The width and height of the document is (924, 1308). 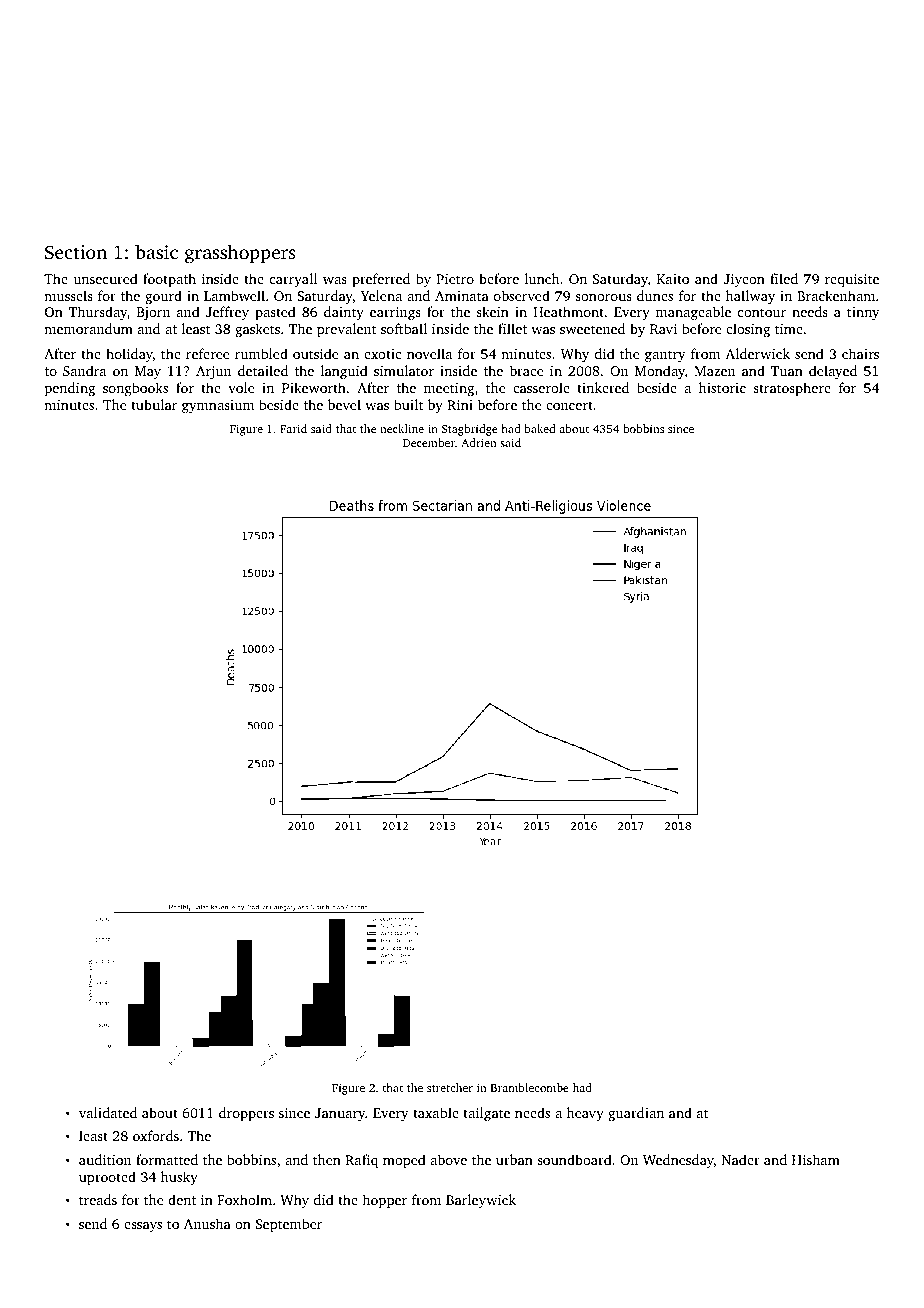 I want to click on Hisham, so click(x=816, y=1159).
